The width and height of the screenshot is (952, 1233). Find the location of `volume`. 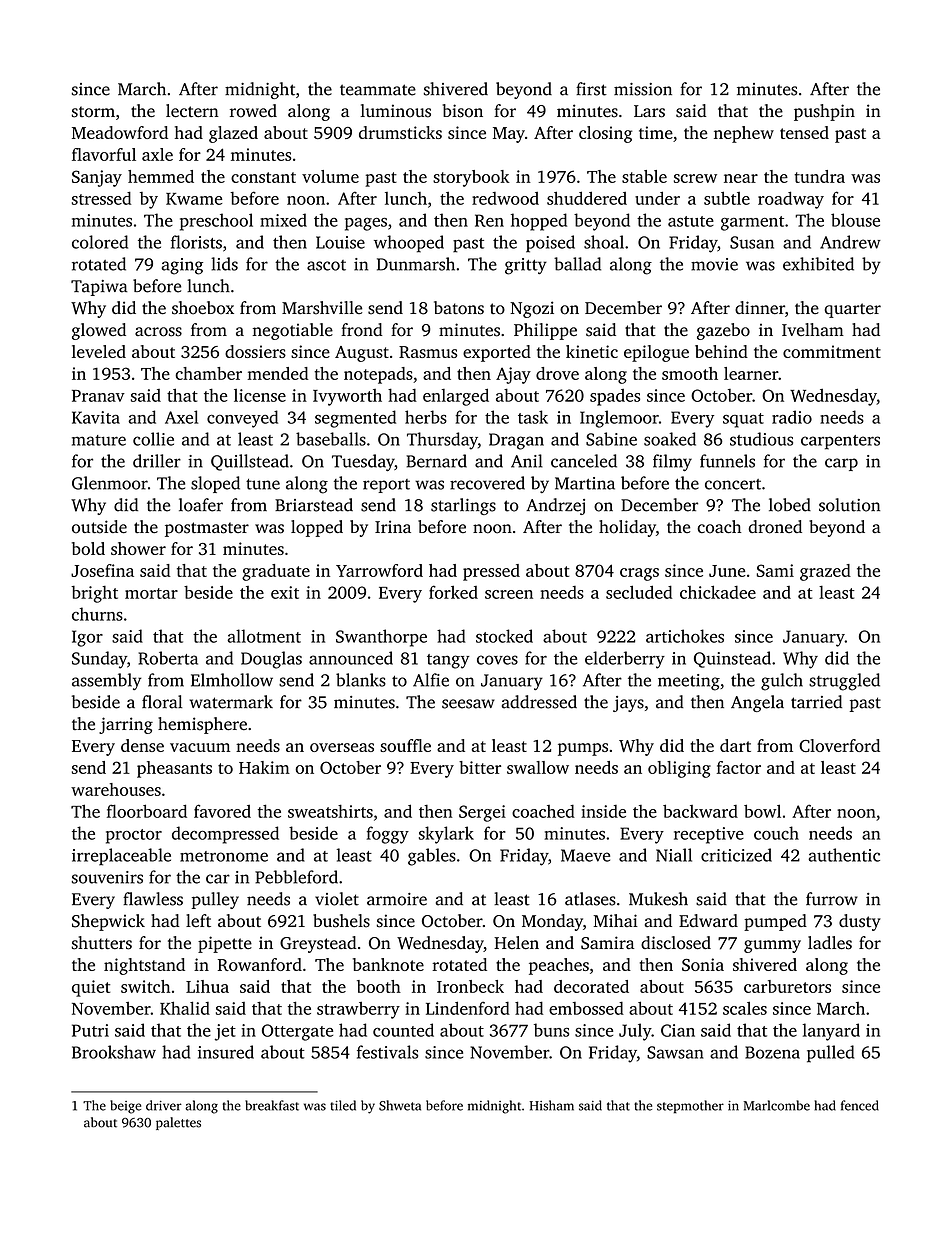

volume is located at coordinates (330, 176).
